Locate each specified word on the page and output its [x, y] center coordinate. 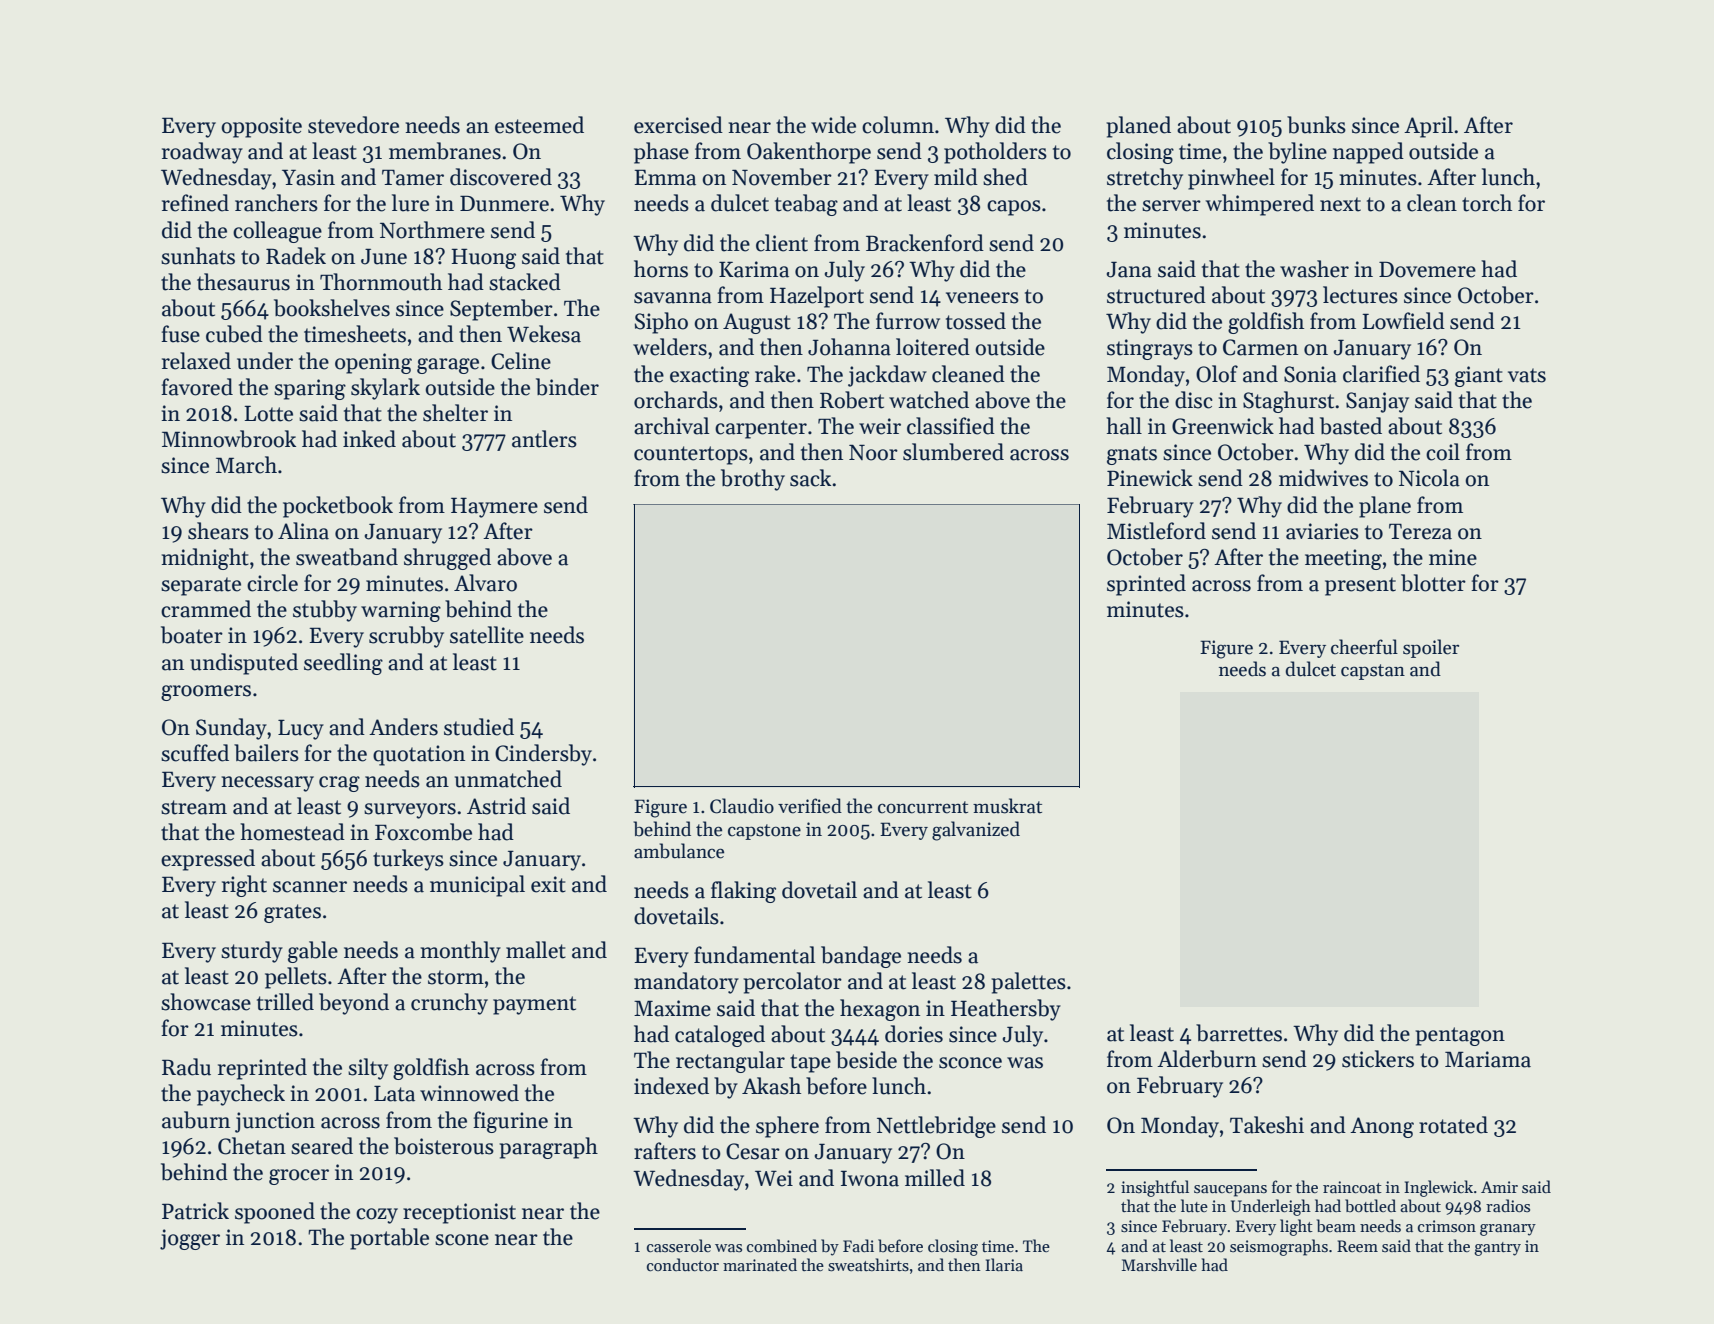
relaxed [196, 361]
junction [275, 1122]
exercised [678, 125]
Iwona [870, 1178]
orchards [676, 400]
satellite [487, 635]
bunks [1316, 125]
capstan [1373, 672]
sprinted [1146, 585]
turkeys [408, 860]
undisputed [244, 664]
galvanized [976, 831]
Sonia [1310, 374]
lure [410, 203]
